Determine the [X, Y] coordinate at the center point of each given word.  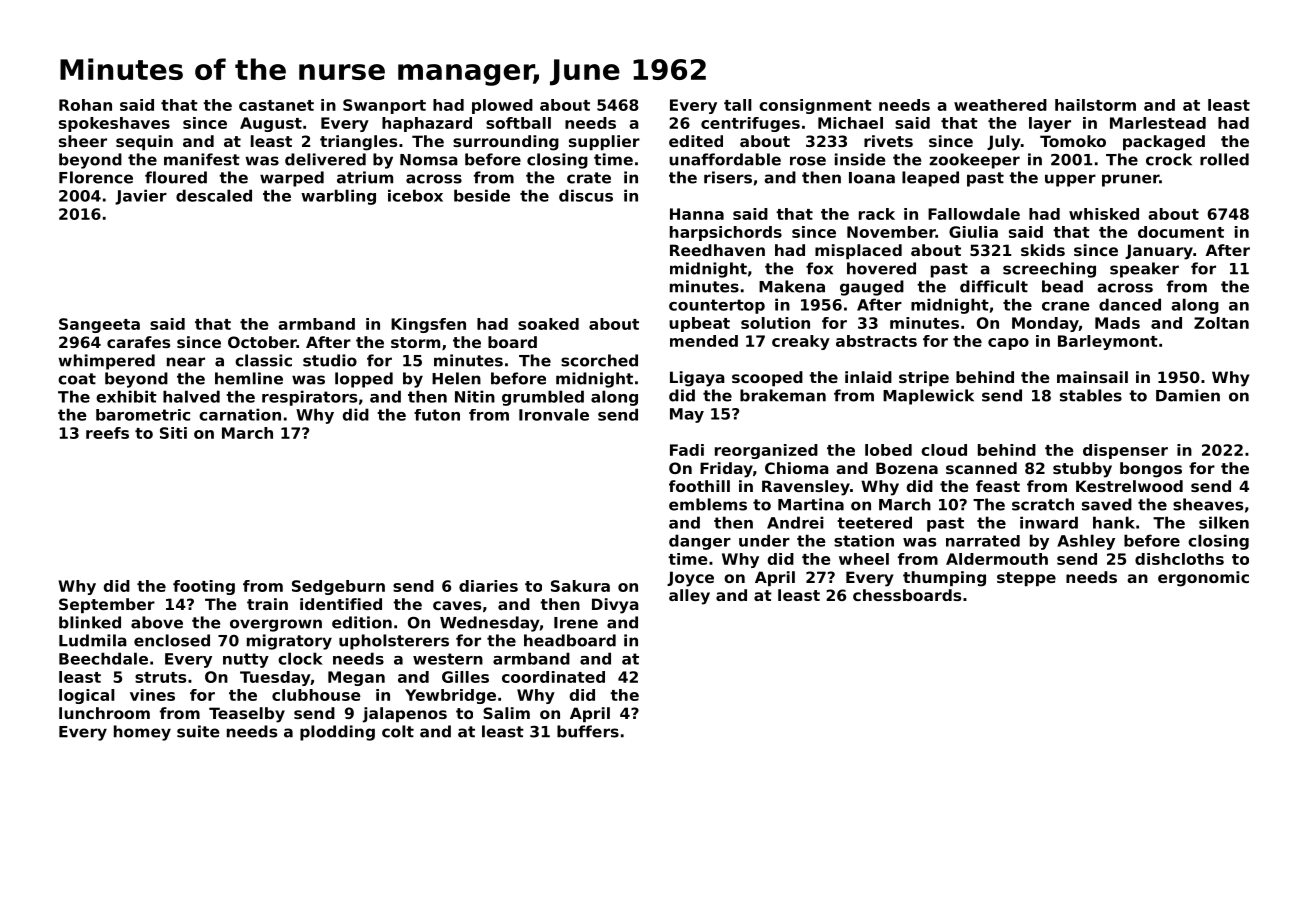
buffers [588, 731]
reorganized [766, 451]
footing [204, 587]
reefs [107, 433]
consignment [815, 106]
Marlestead [1158, 123]
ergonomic [1203, 579]
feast [998, 486]
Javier [141, 197]
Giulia [973, 232]
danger [700, 542]
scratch [1043, 504]
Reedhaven [717, 250]
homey [142, 733]
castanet [276, 105]
